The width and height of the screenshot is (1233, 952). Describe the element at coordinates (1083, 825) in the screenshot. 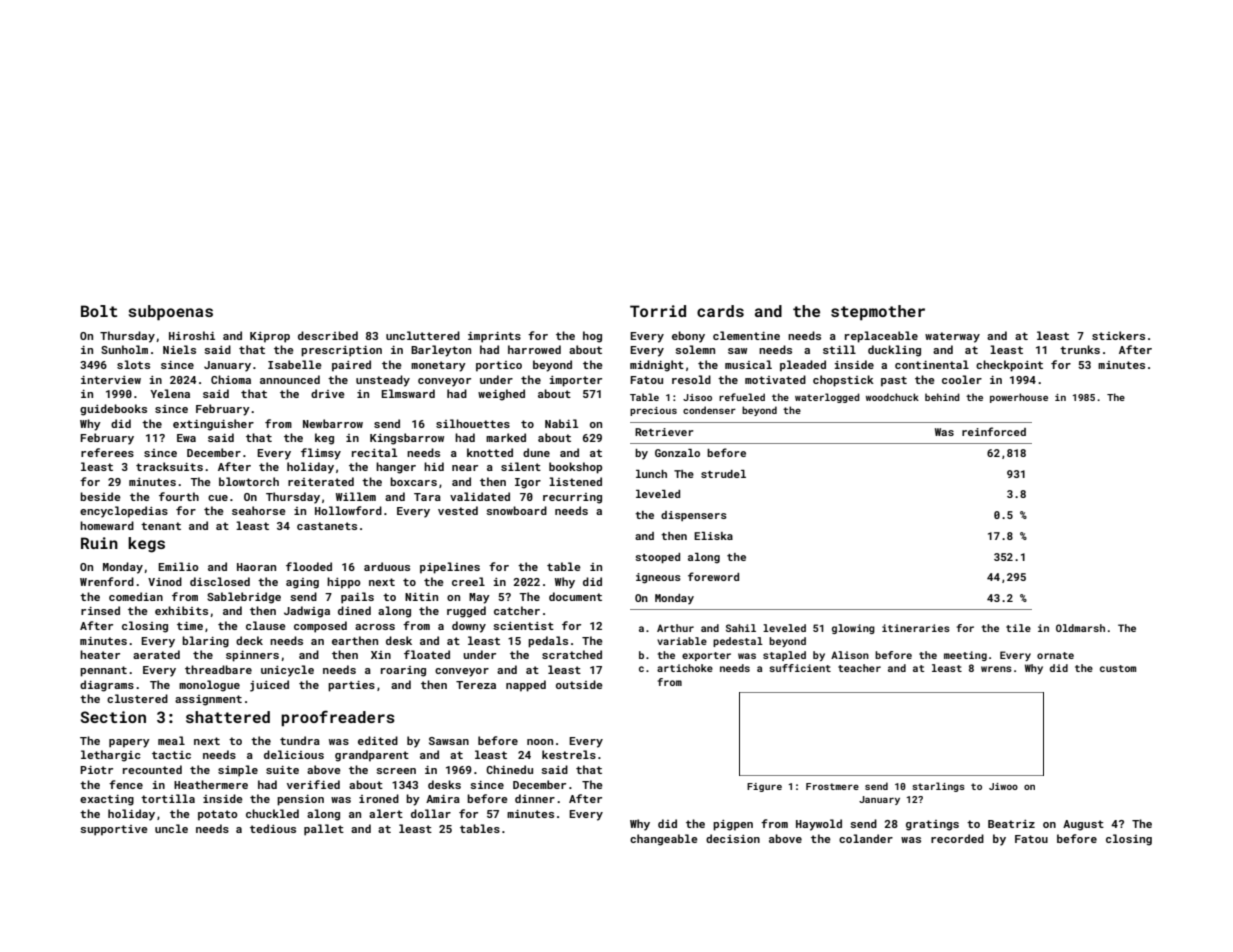

I see `August` at that location.
